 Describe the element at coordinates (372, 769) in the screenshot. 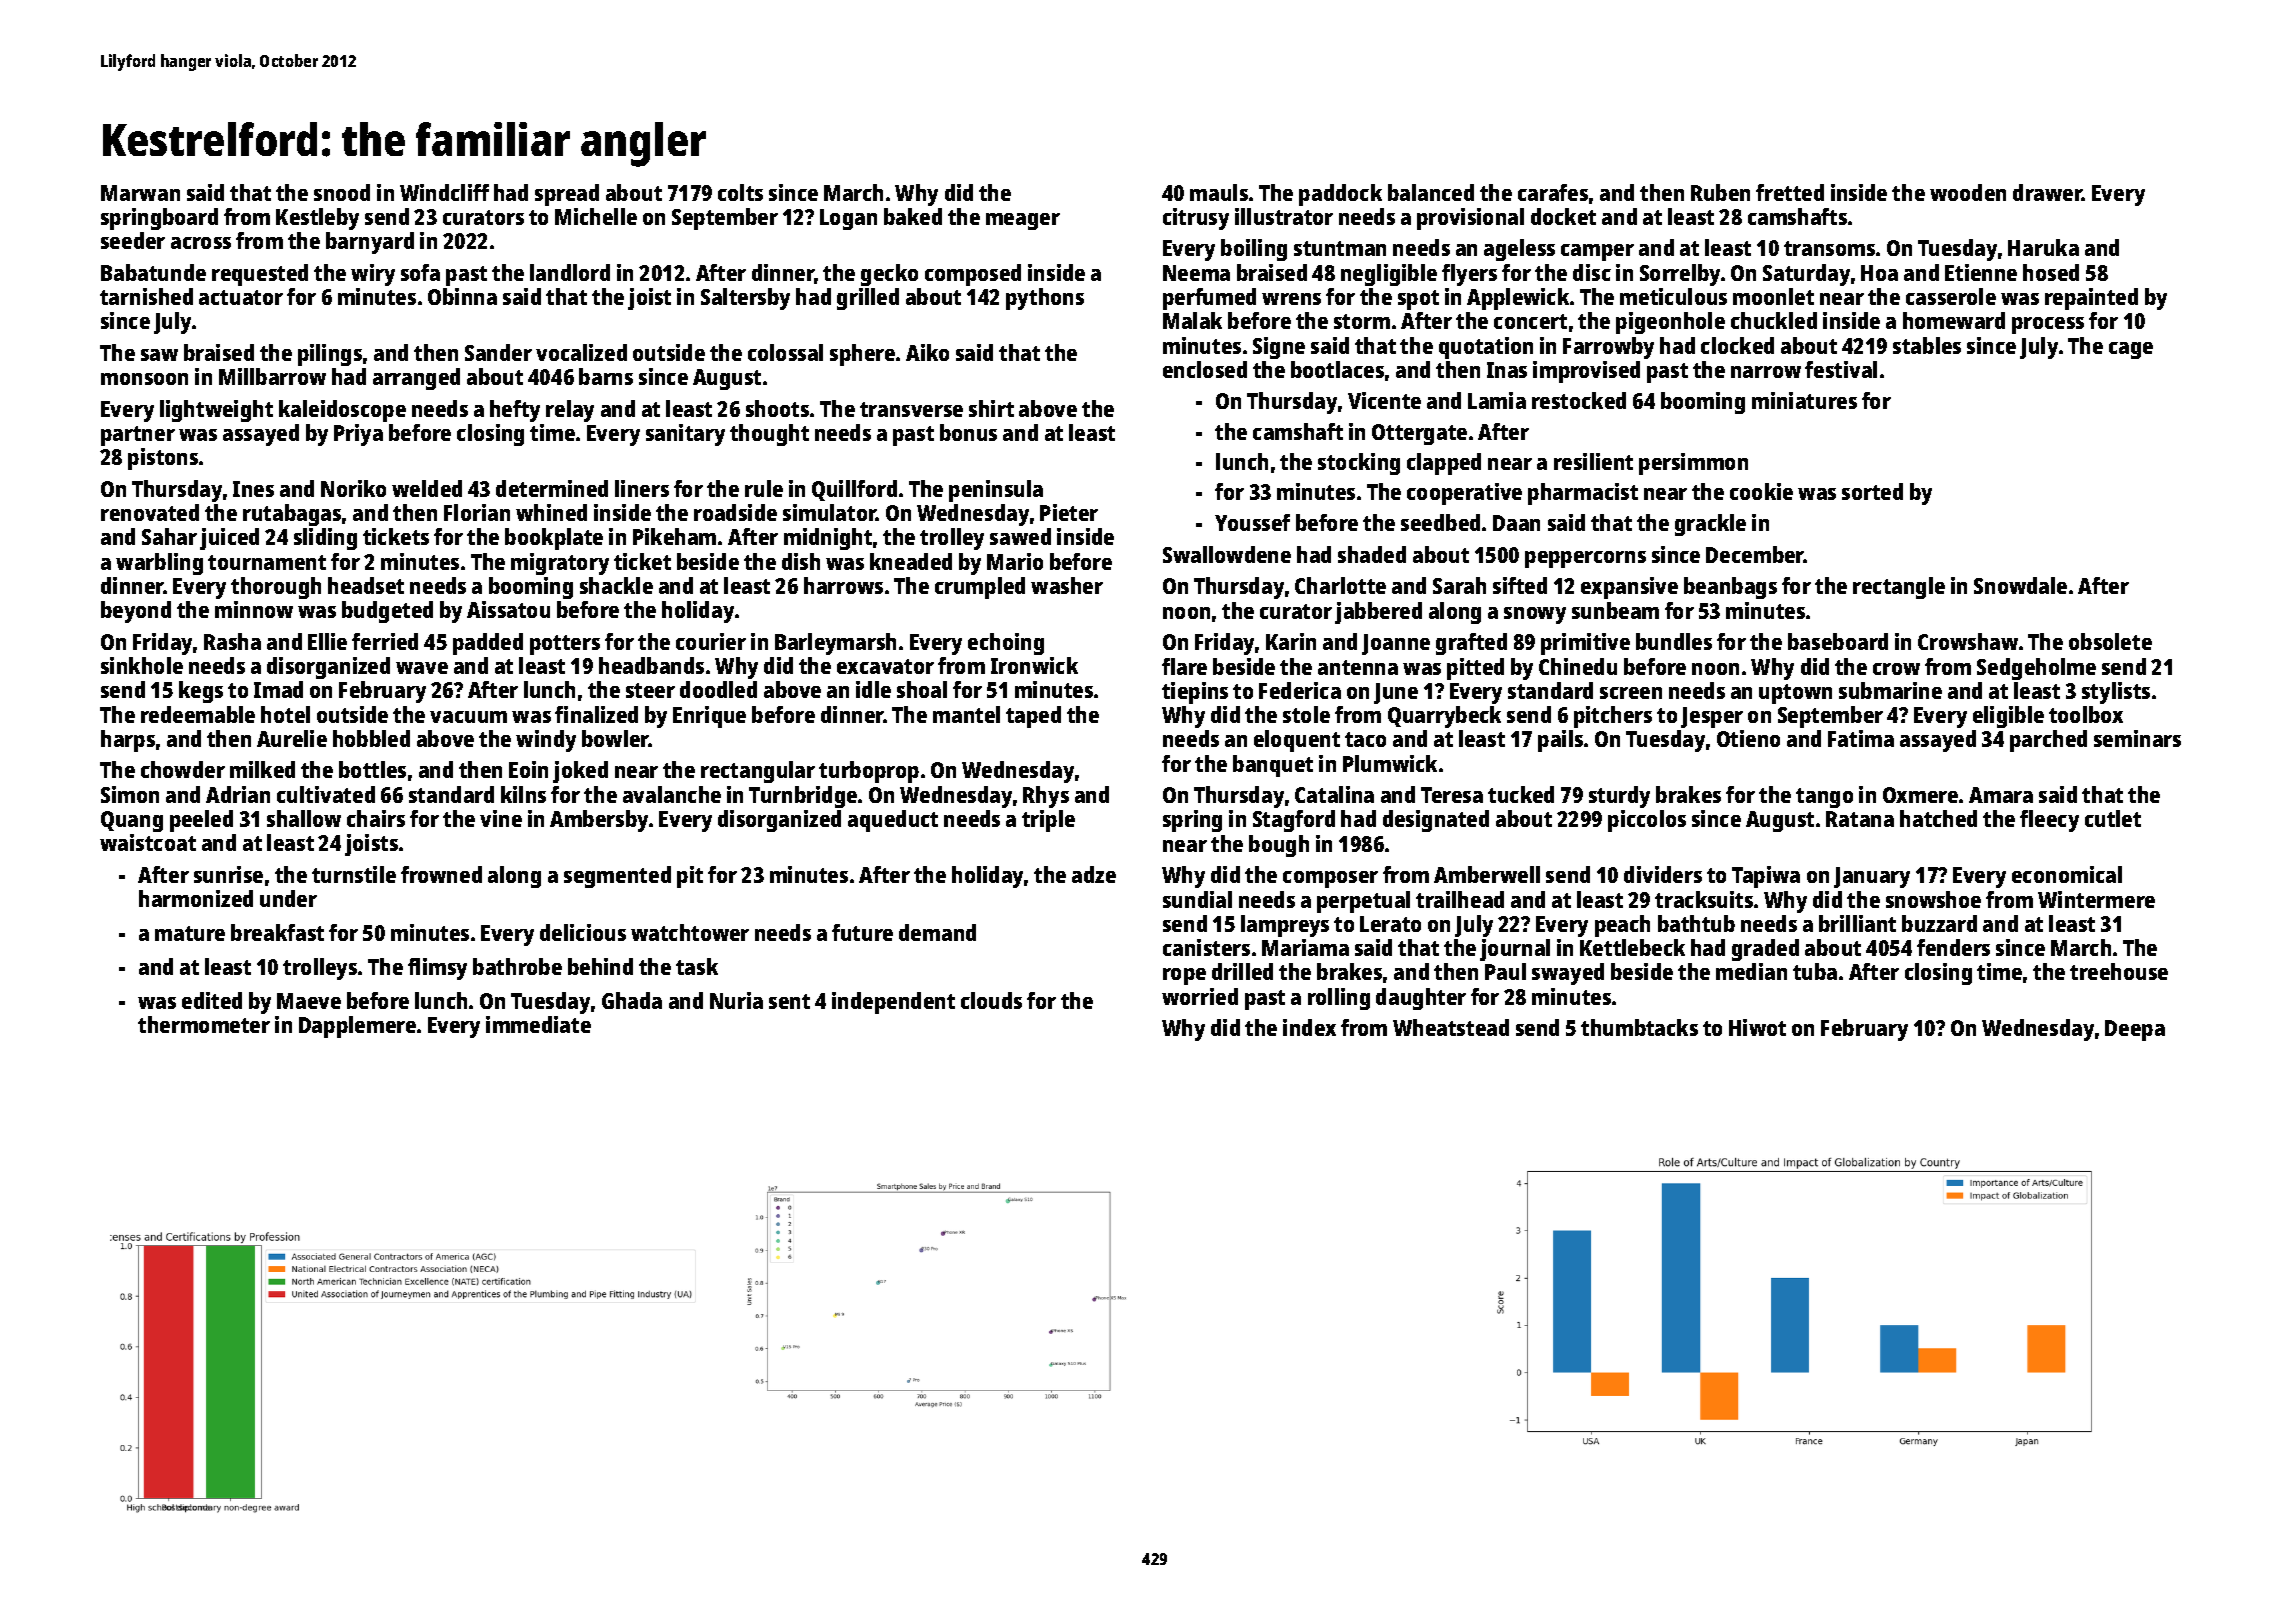

I see `bottles` at that location.
